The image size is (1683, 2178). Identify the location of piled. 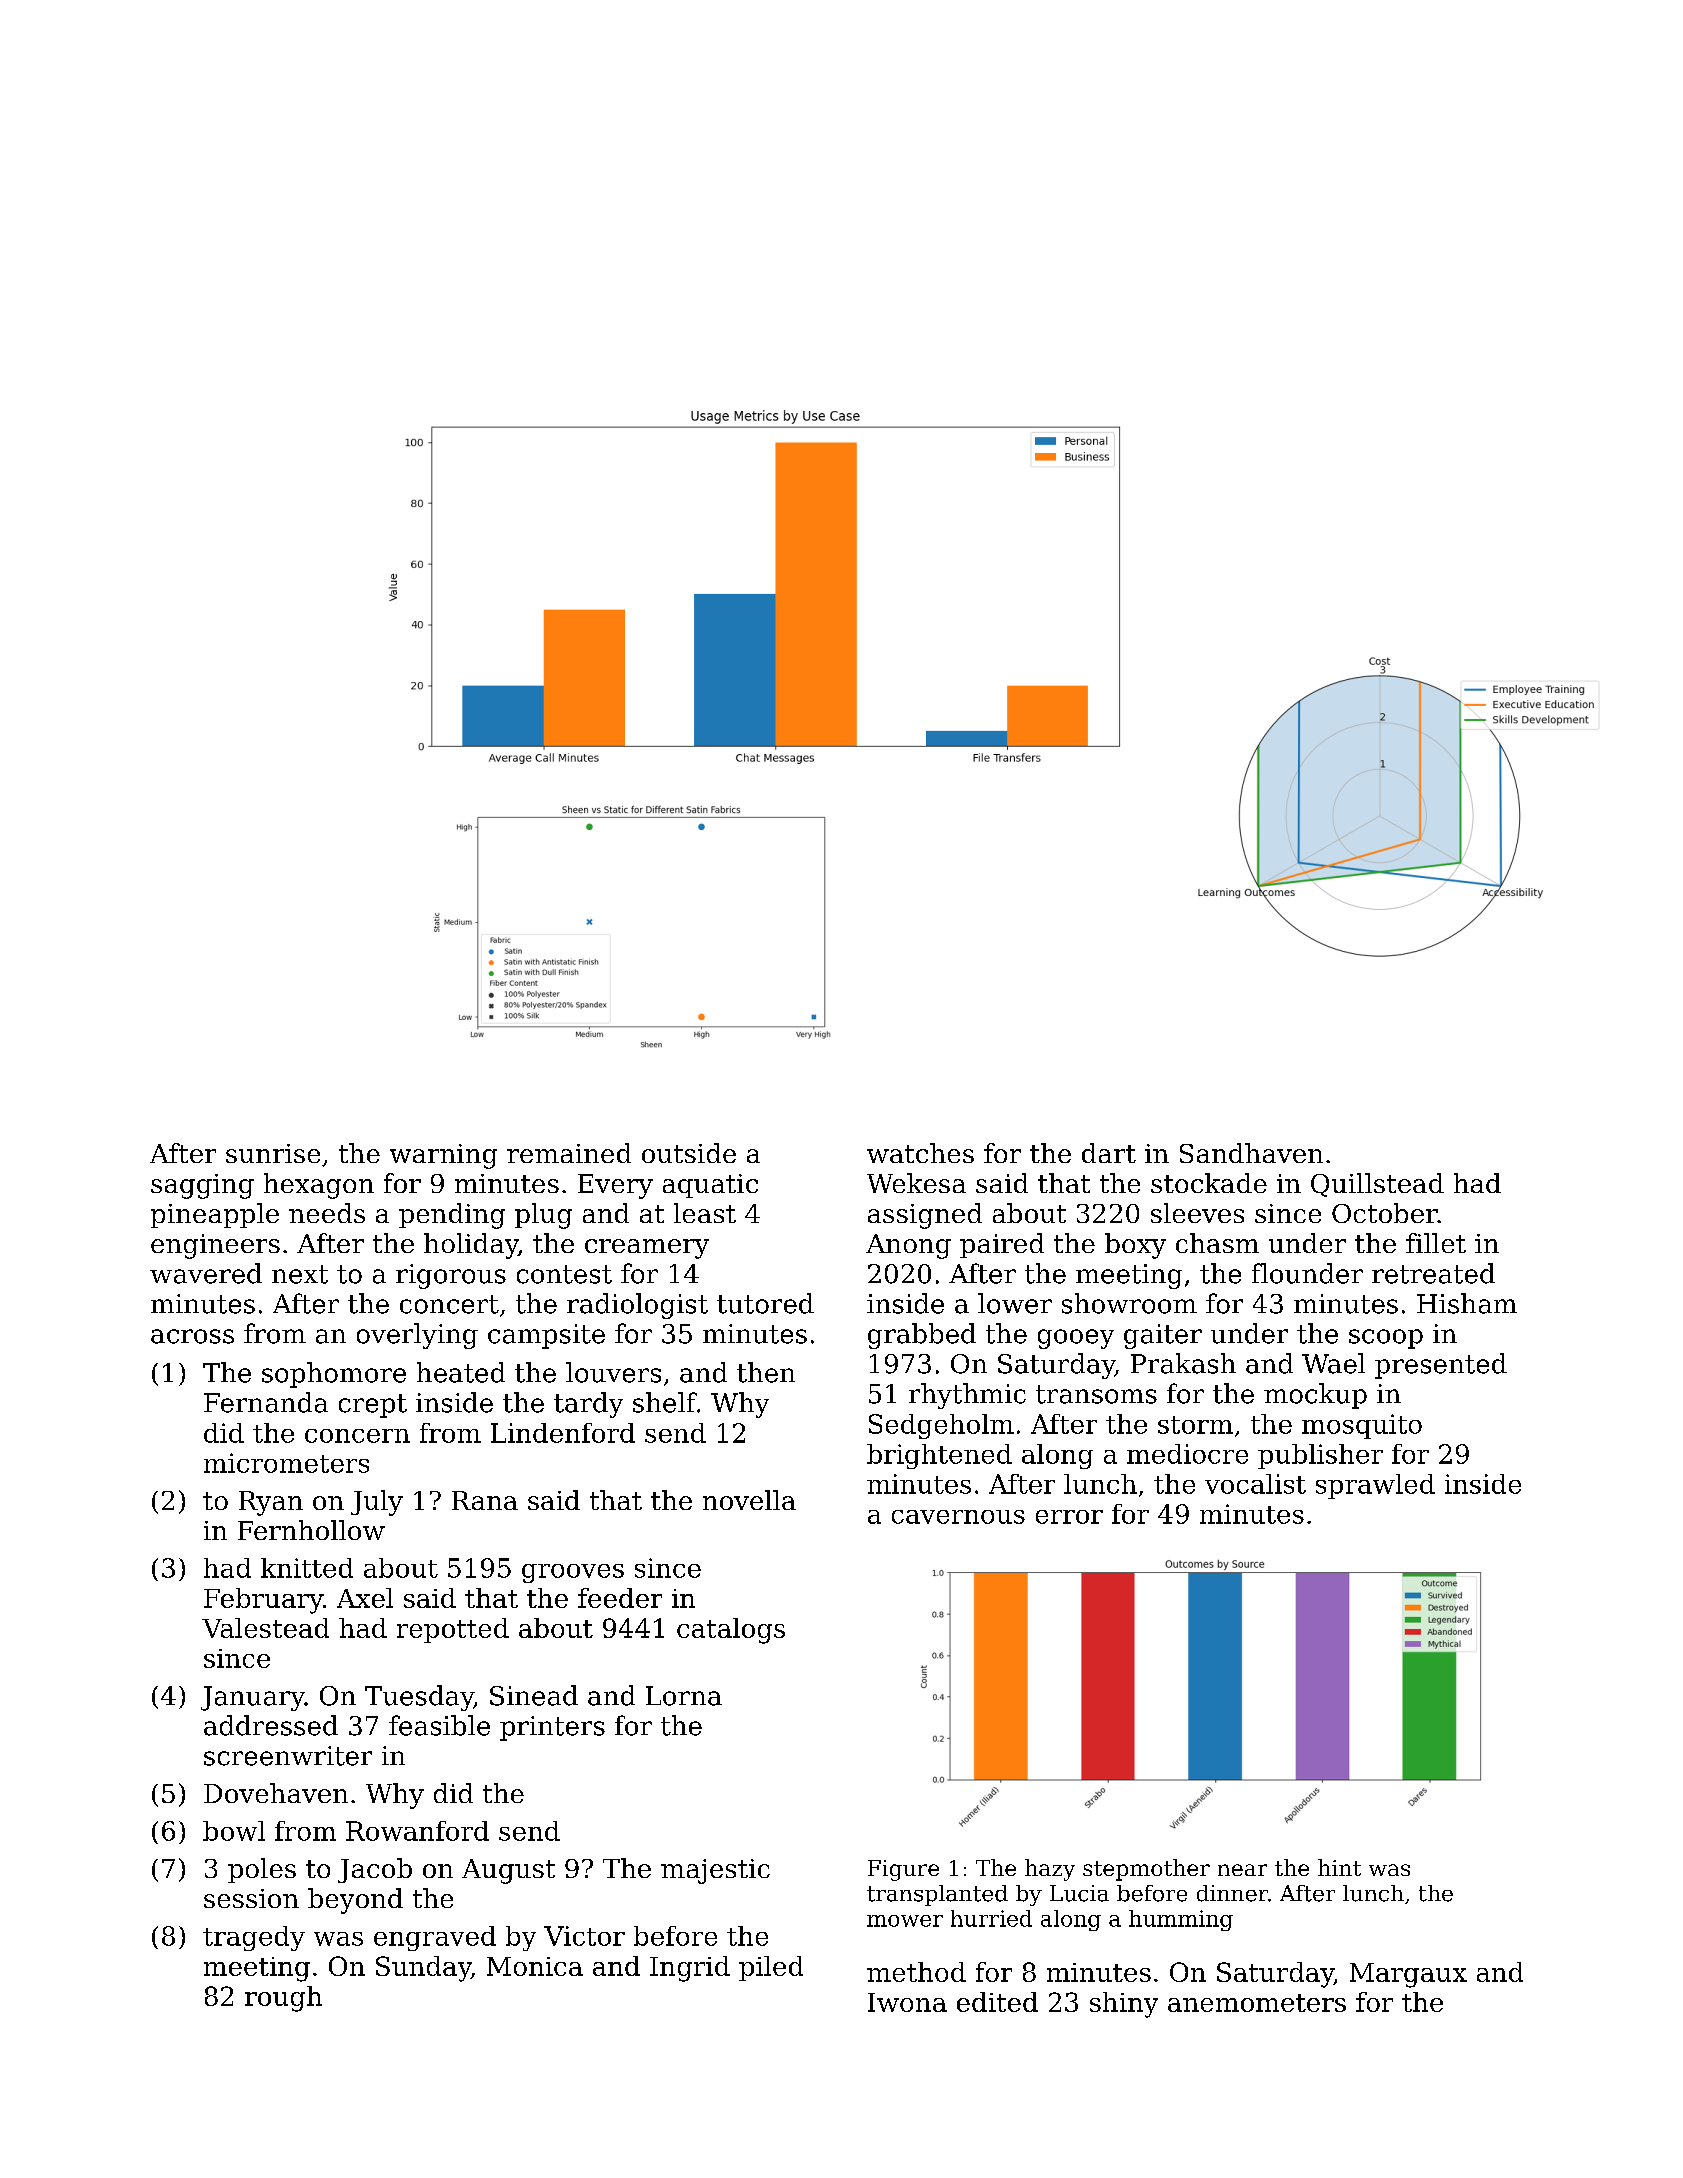
(771, 1968).
